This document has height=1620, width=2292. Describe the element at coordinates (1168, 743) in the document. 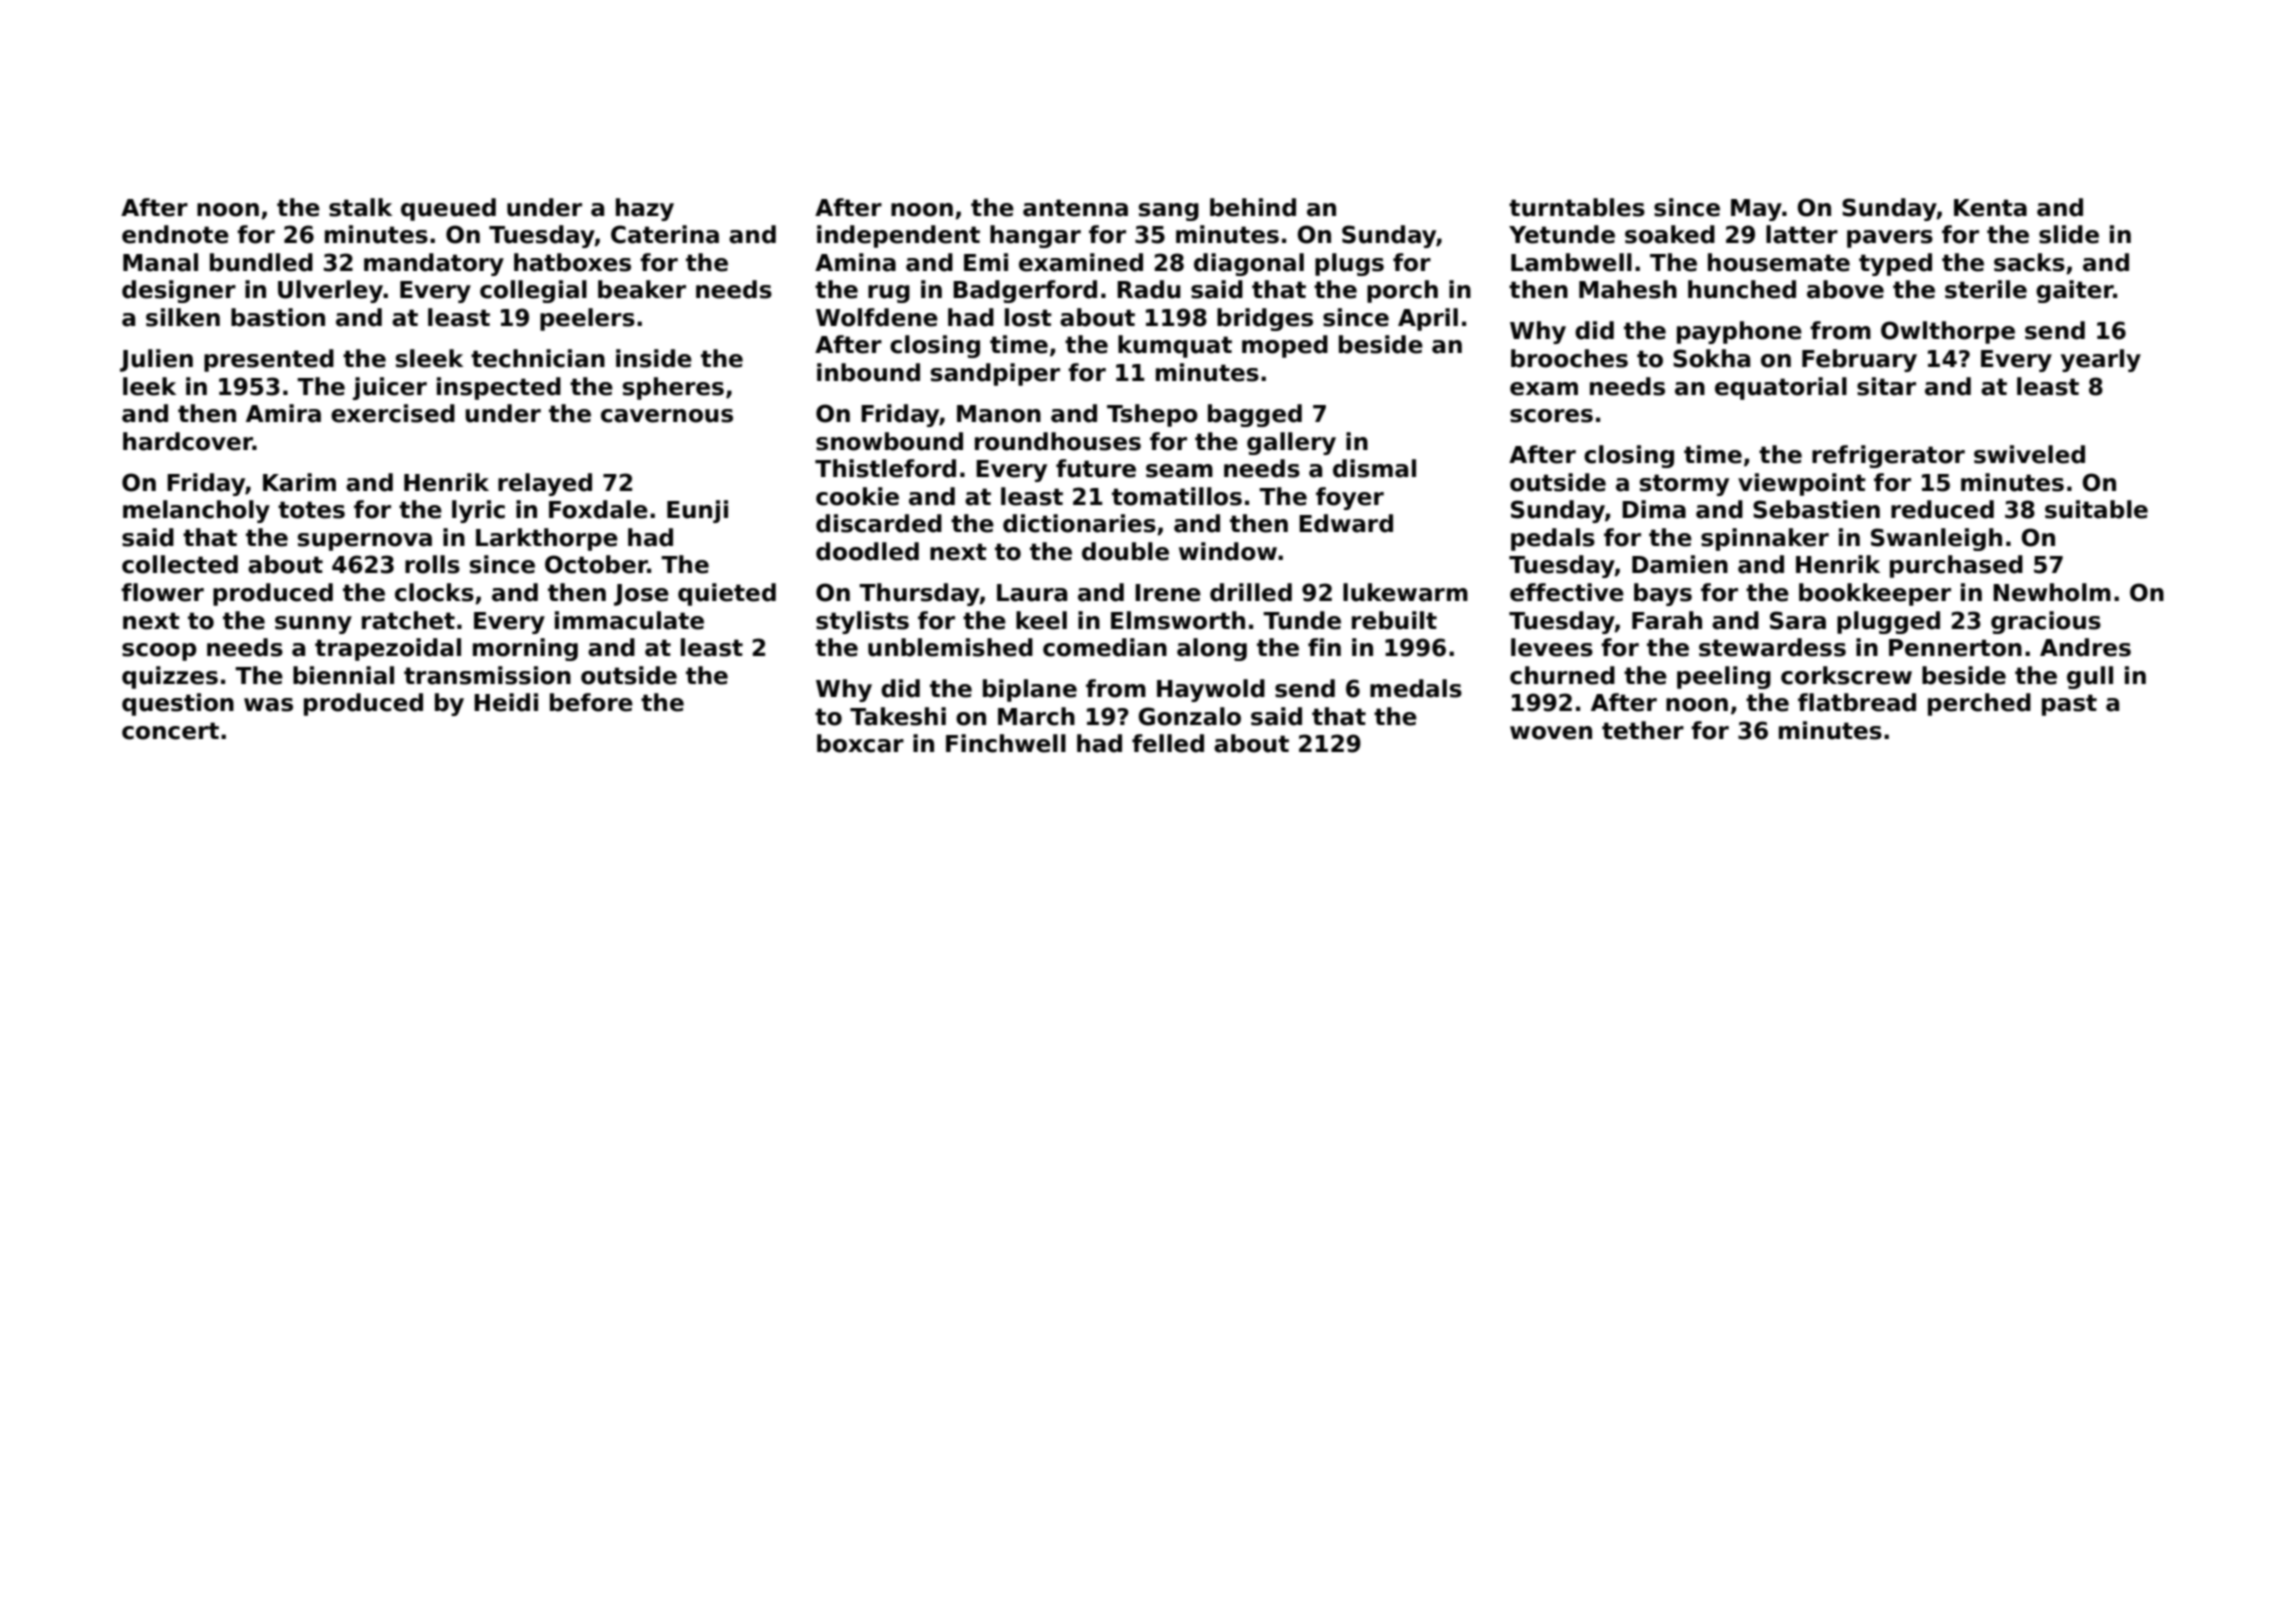

I see `felled` at that location.
